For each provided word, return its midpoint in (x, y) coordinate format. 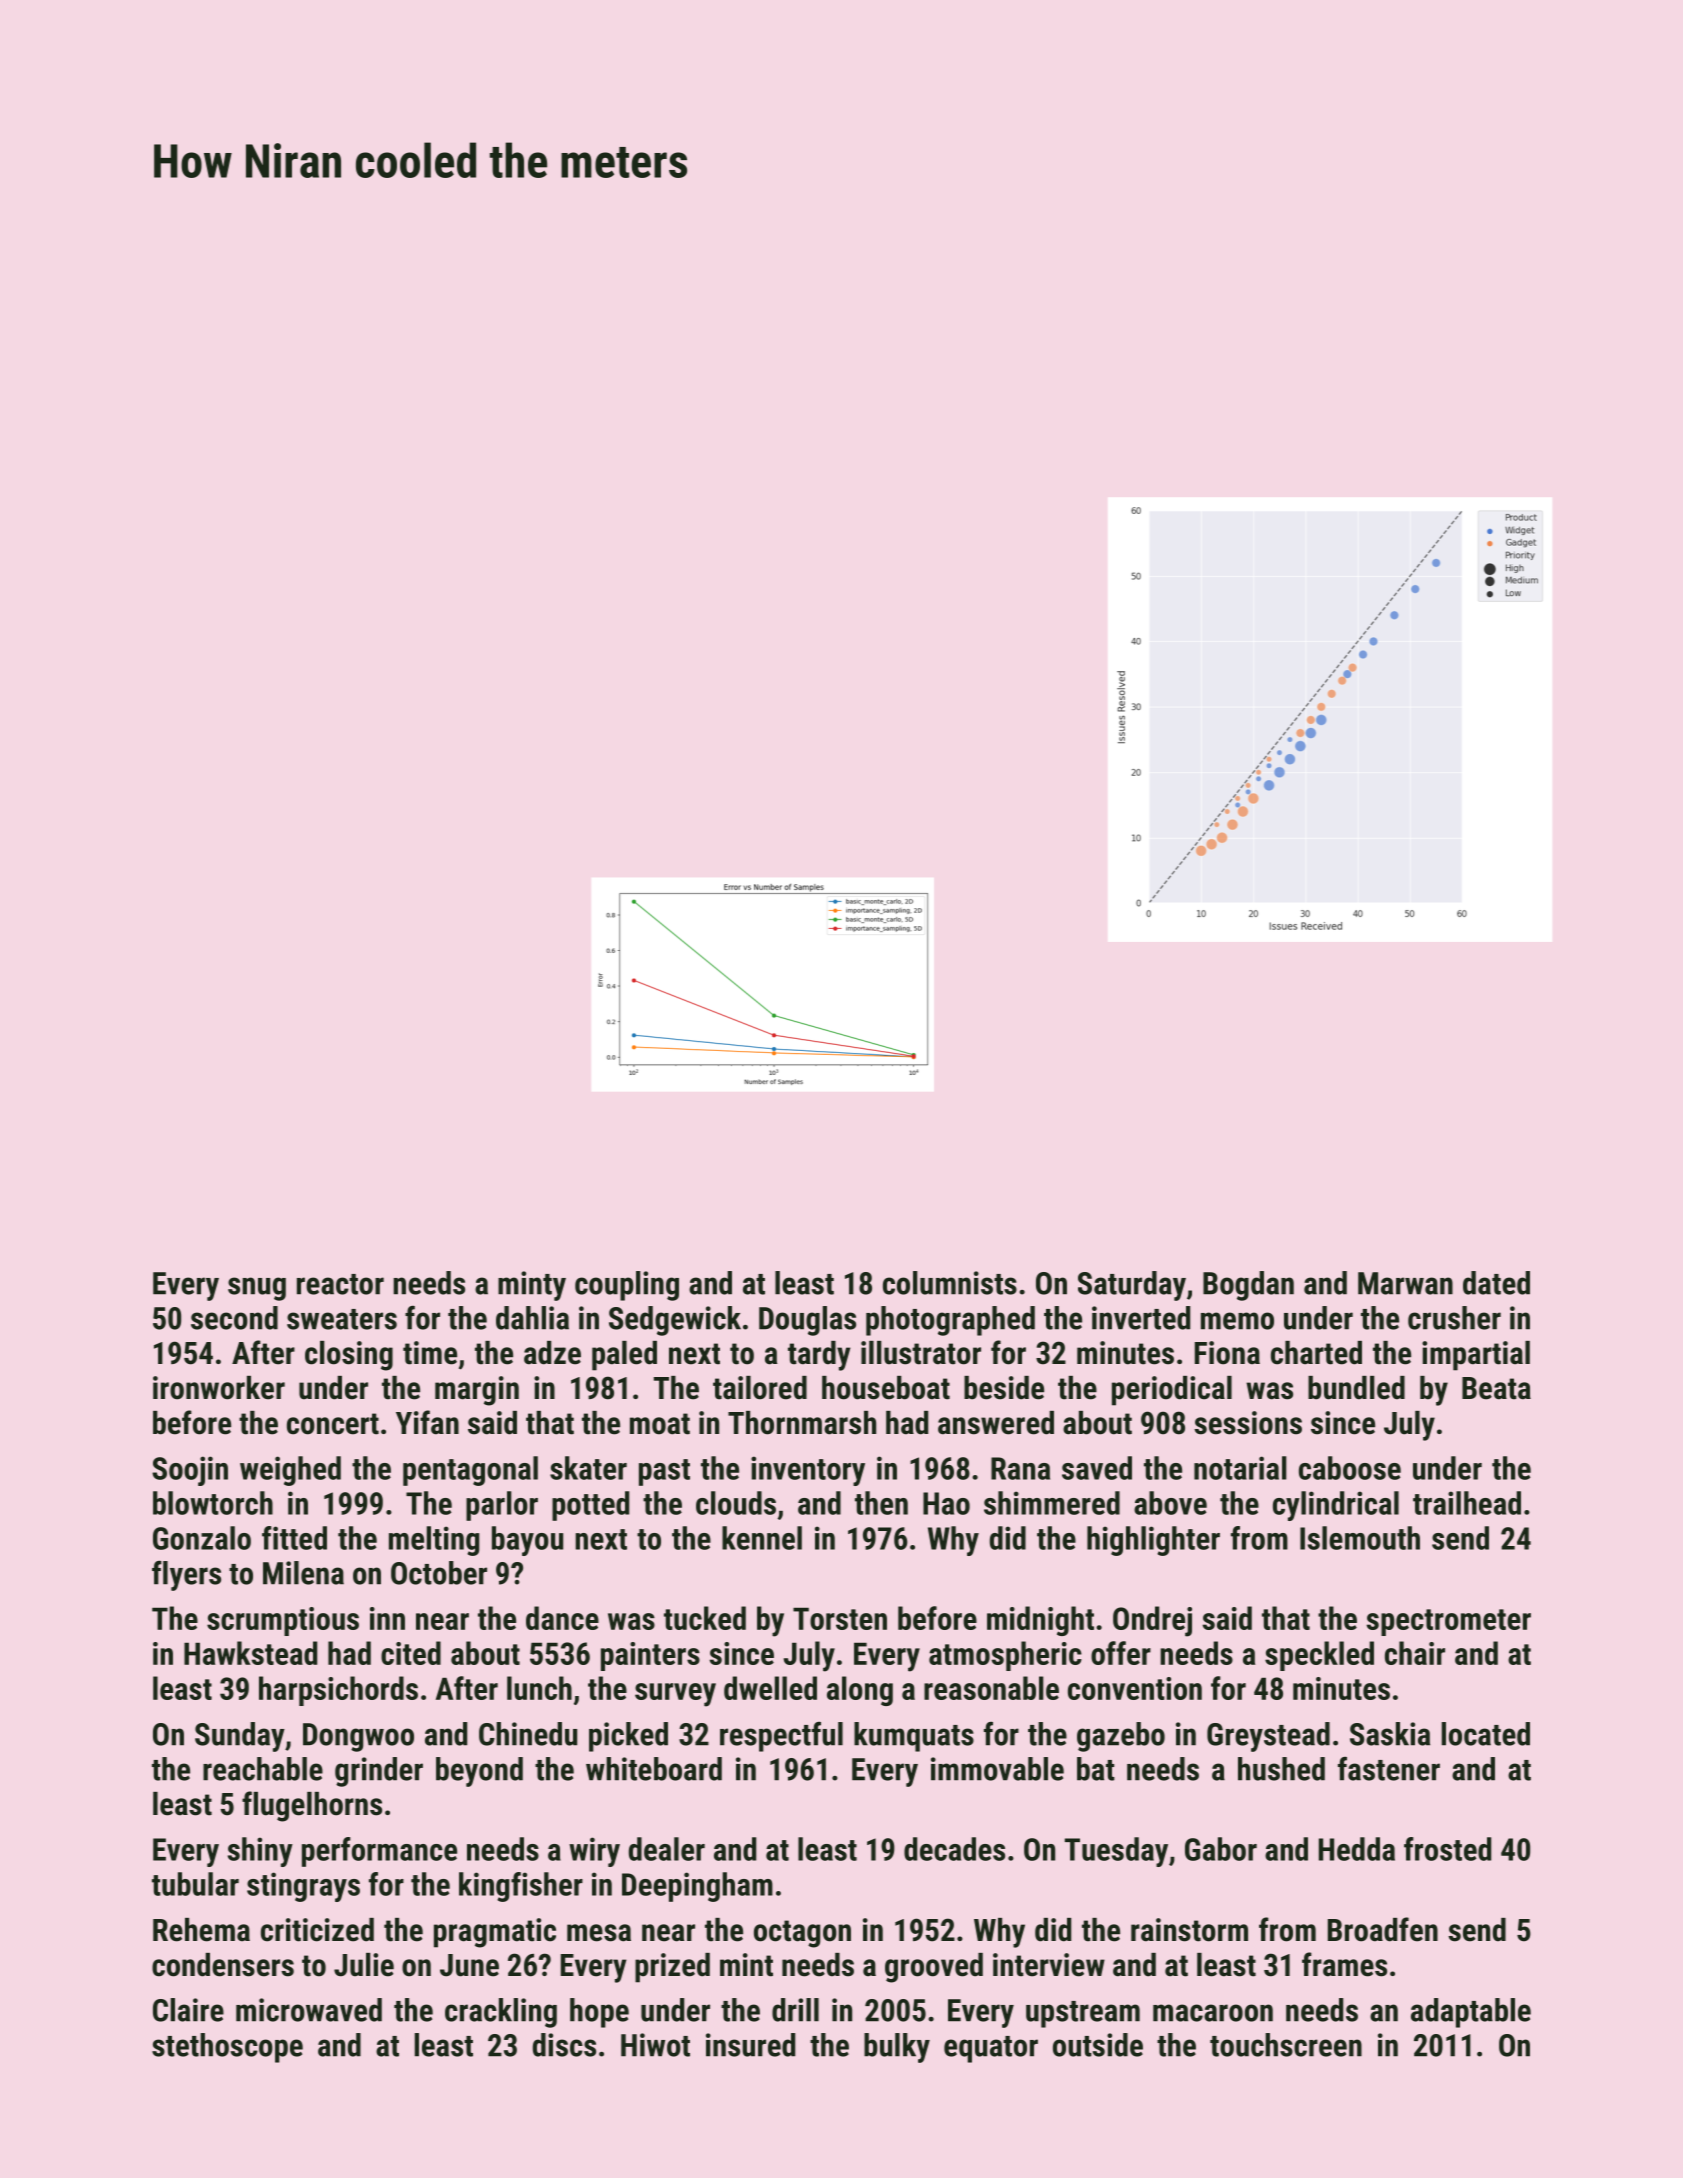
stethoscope (227, 2048)
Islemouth (1360, 1538)
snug (257, 1289)
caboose (1350, 1468)
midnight (1040, 1621)
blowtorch (213, 1503)
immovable (997, 1769)
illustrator (921, 1353)
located (1486, 1734)
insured (750, 2045)
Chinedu (528, 1734)
